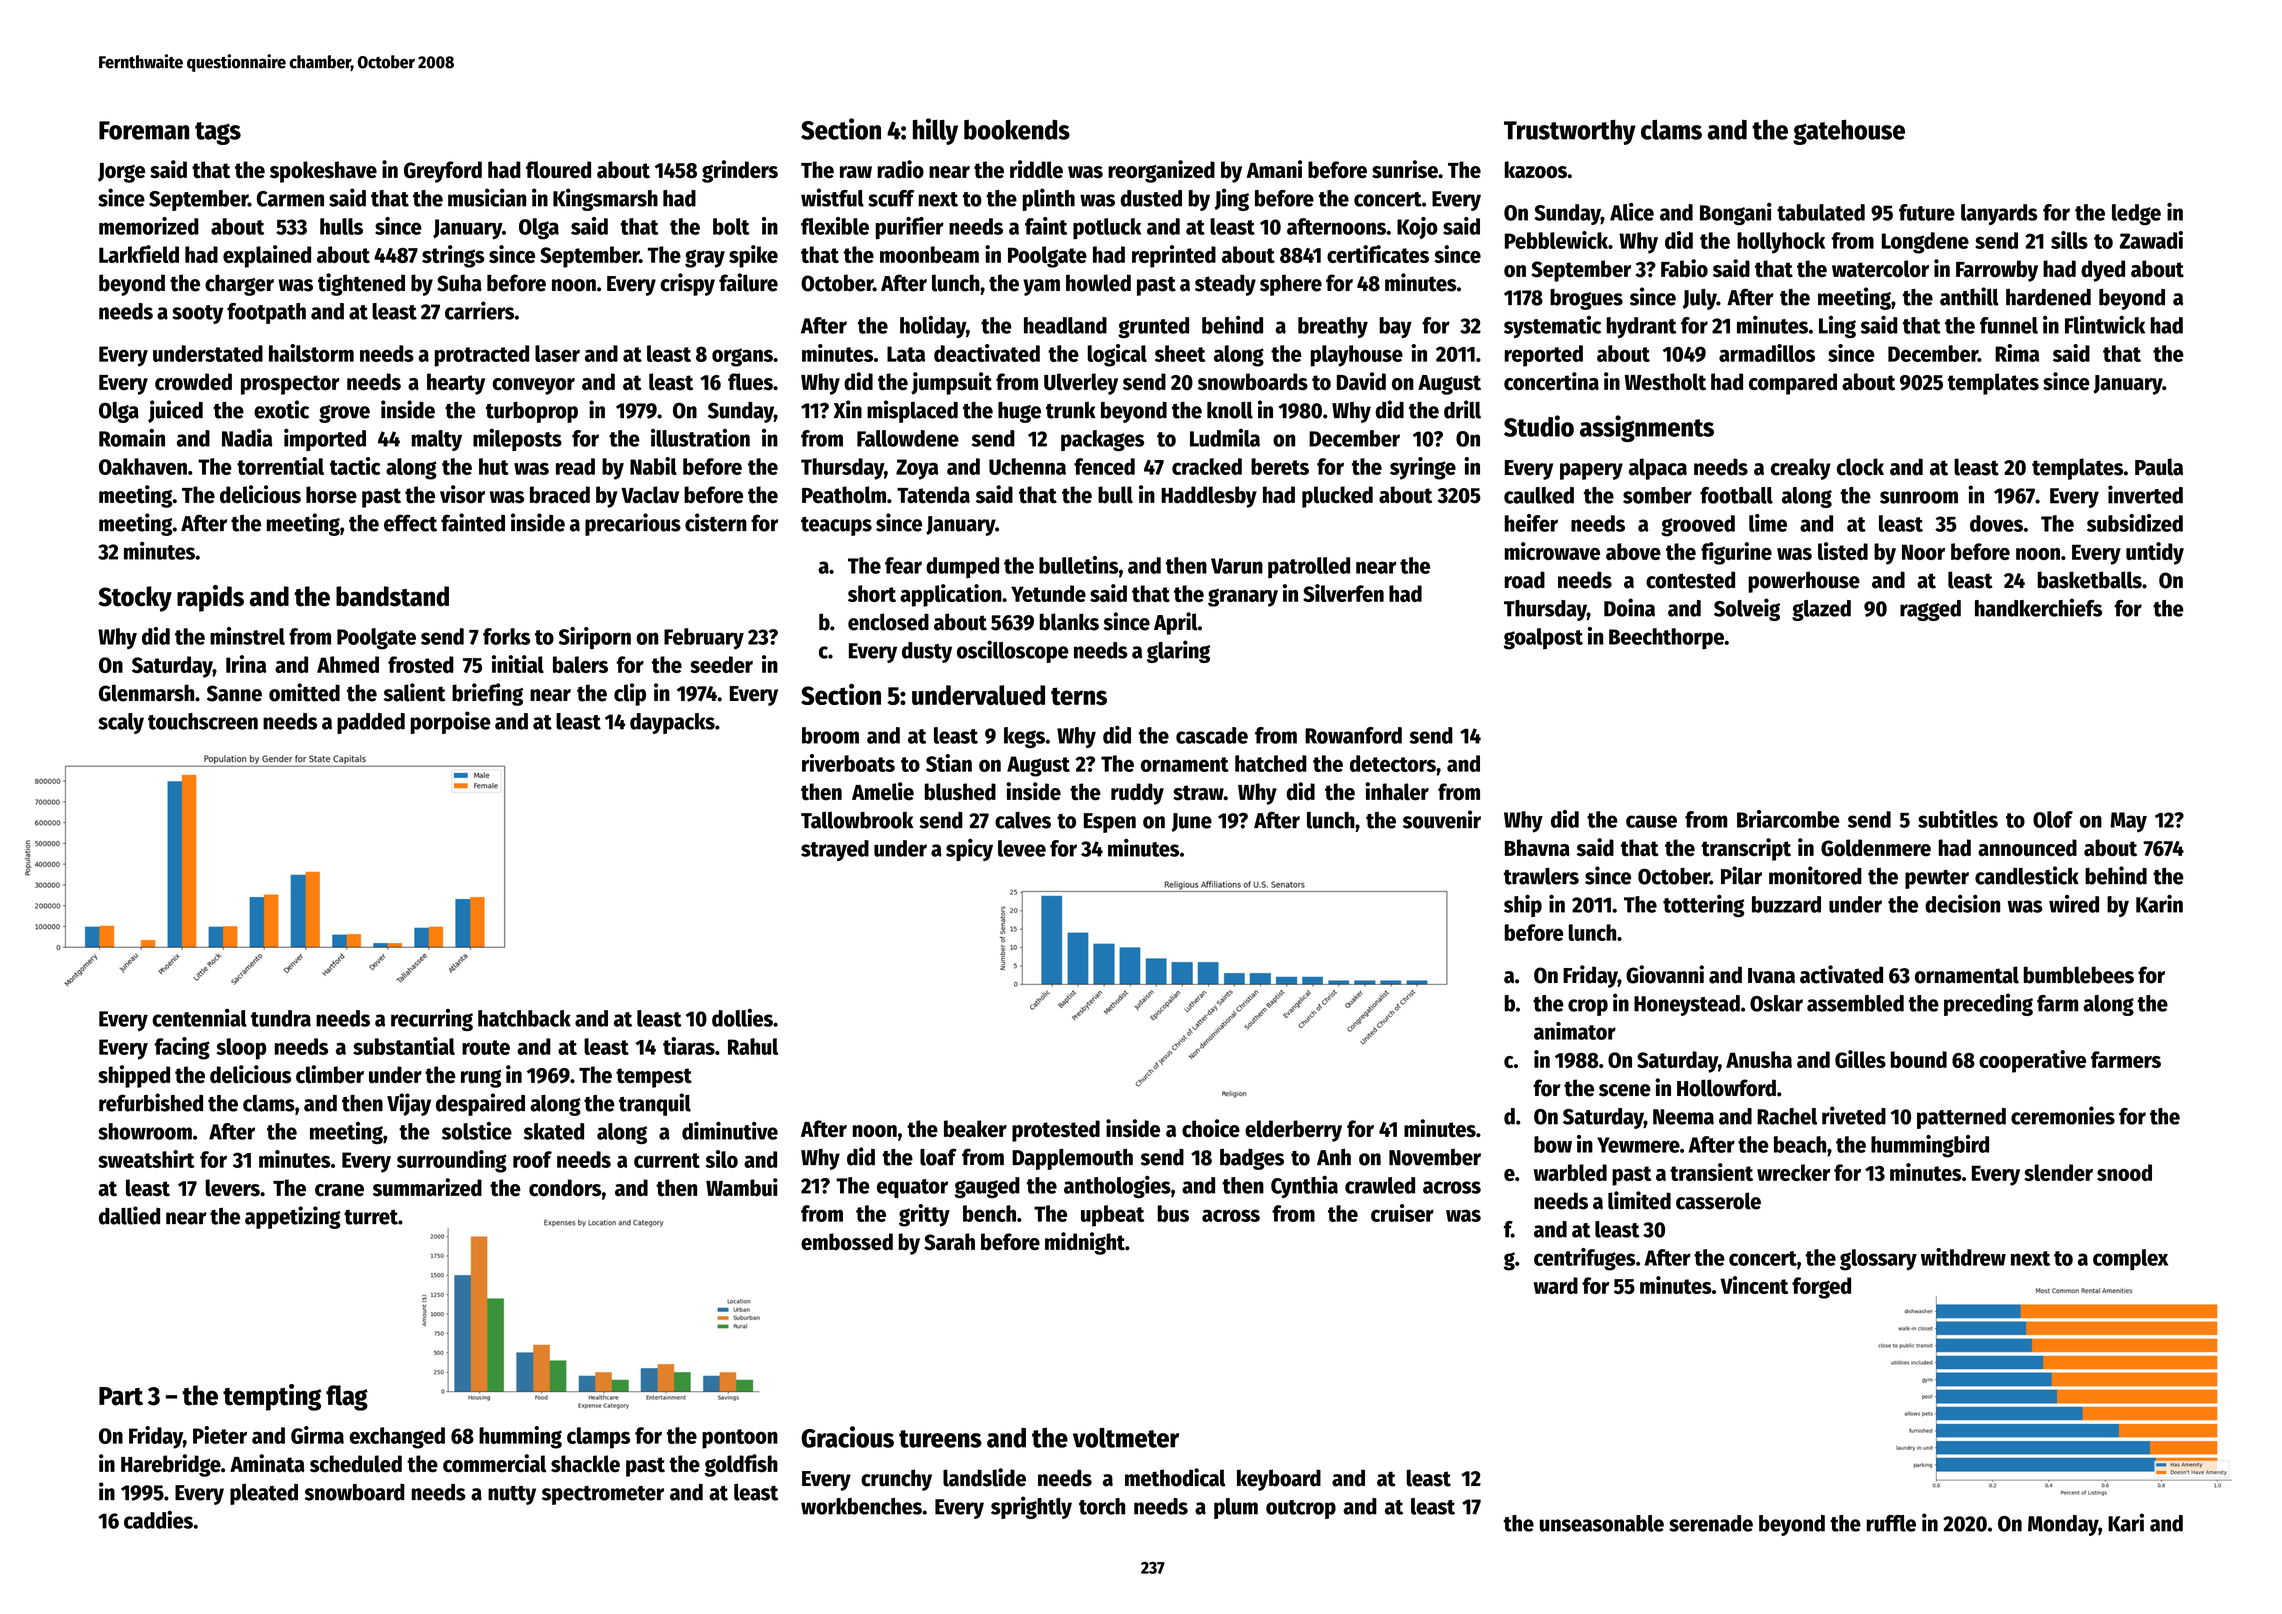 The height and width of the screenshot is (1614, 2282). What do you see at coordinates (1236, 1508) in the screenshot?
I see `plum` at bounding box center [1236, 1508].
